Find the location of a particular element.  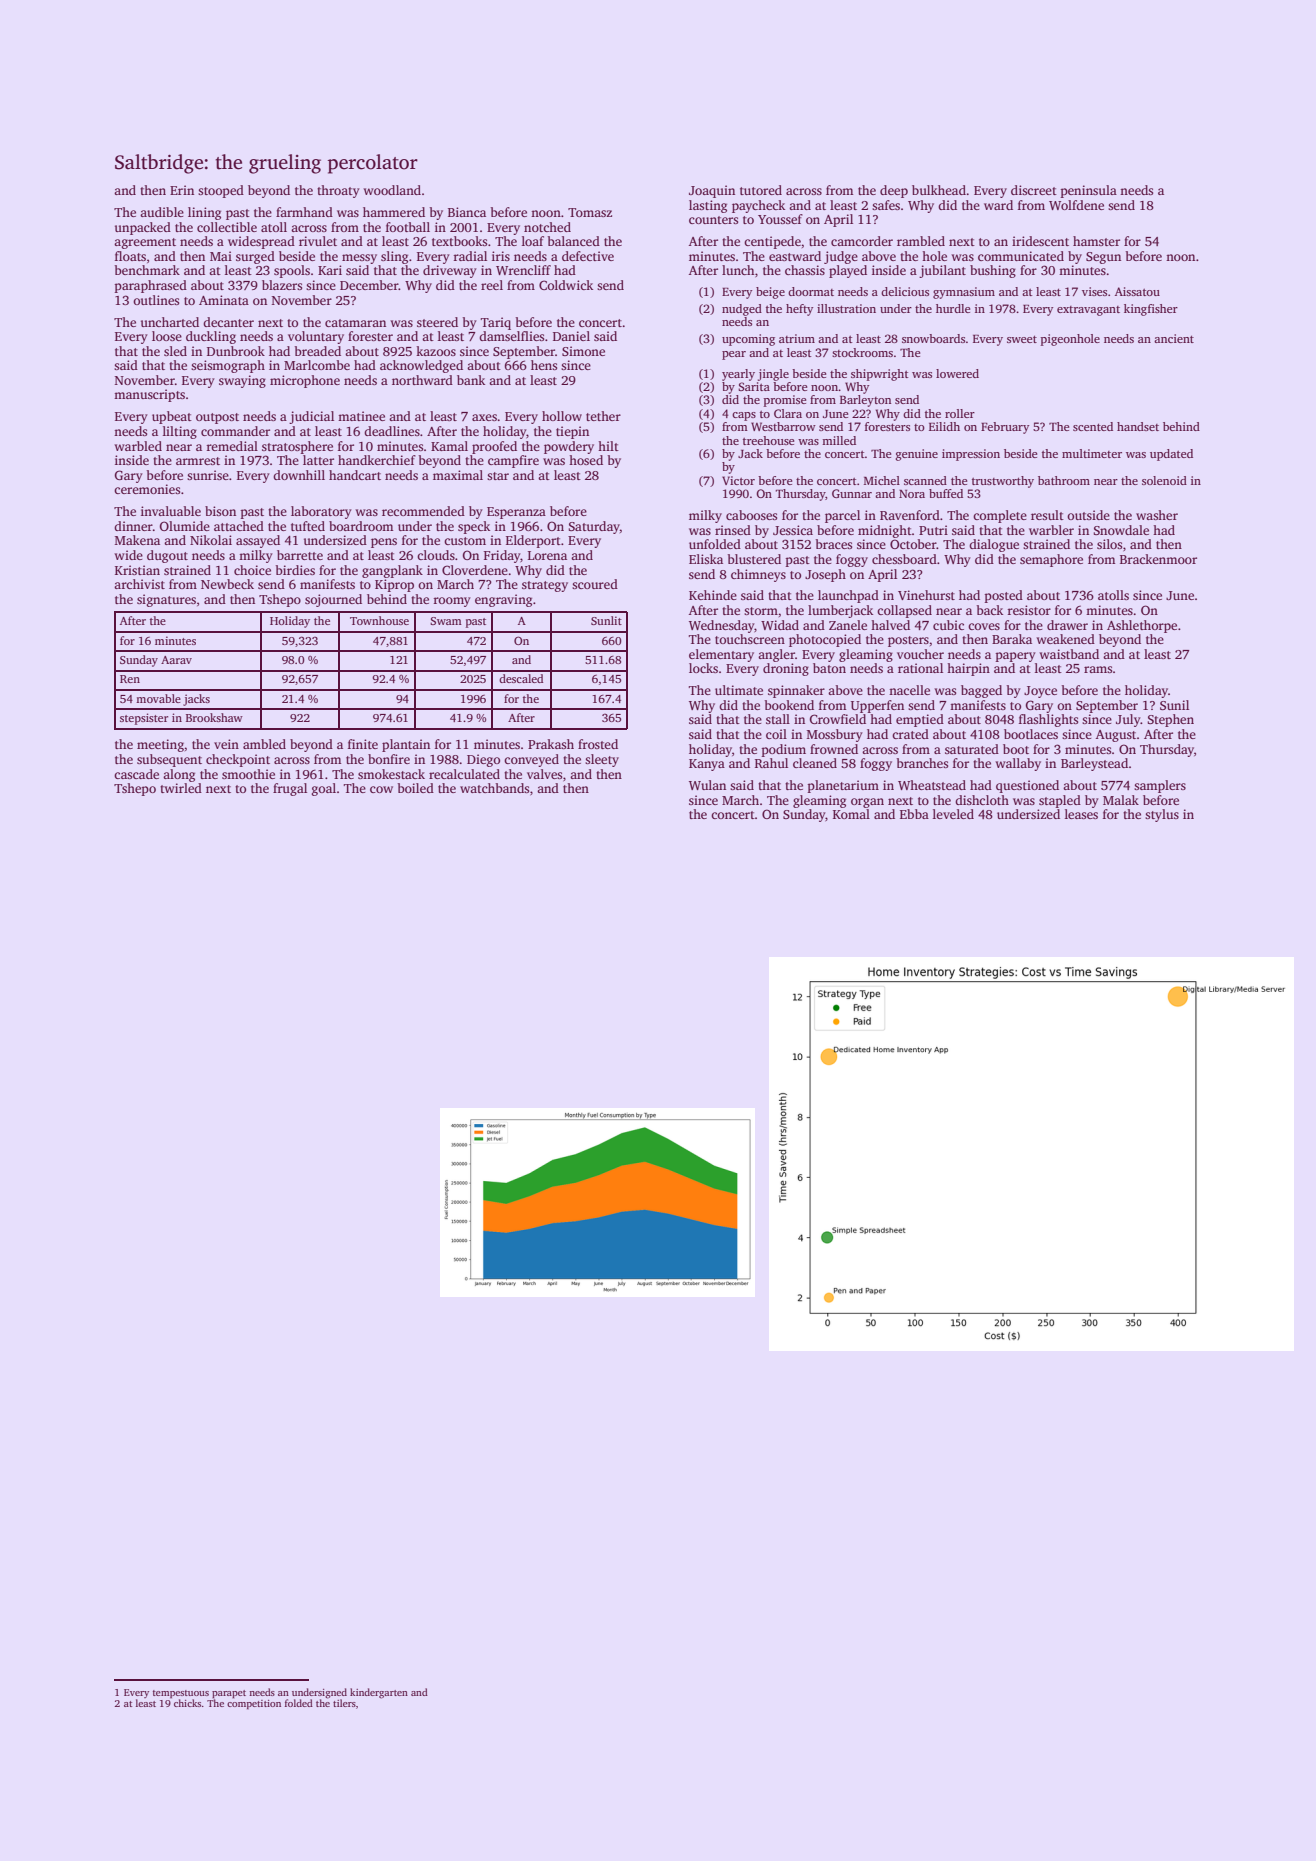

updated is located at coordinates (1171, 455).
